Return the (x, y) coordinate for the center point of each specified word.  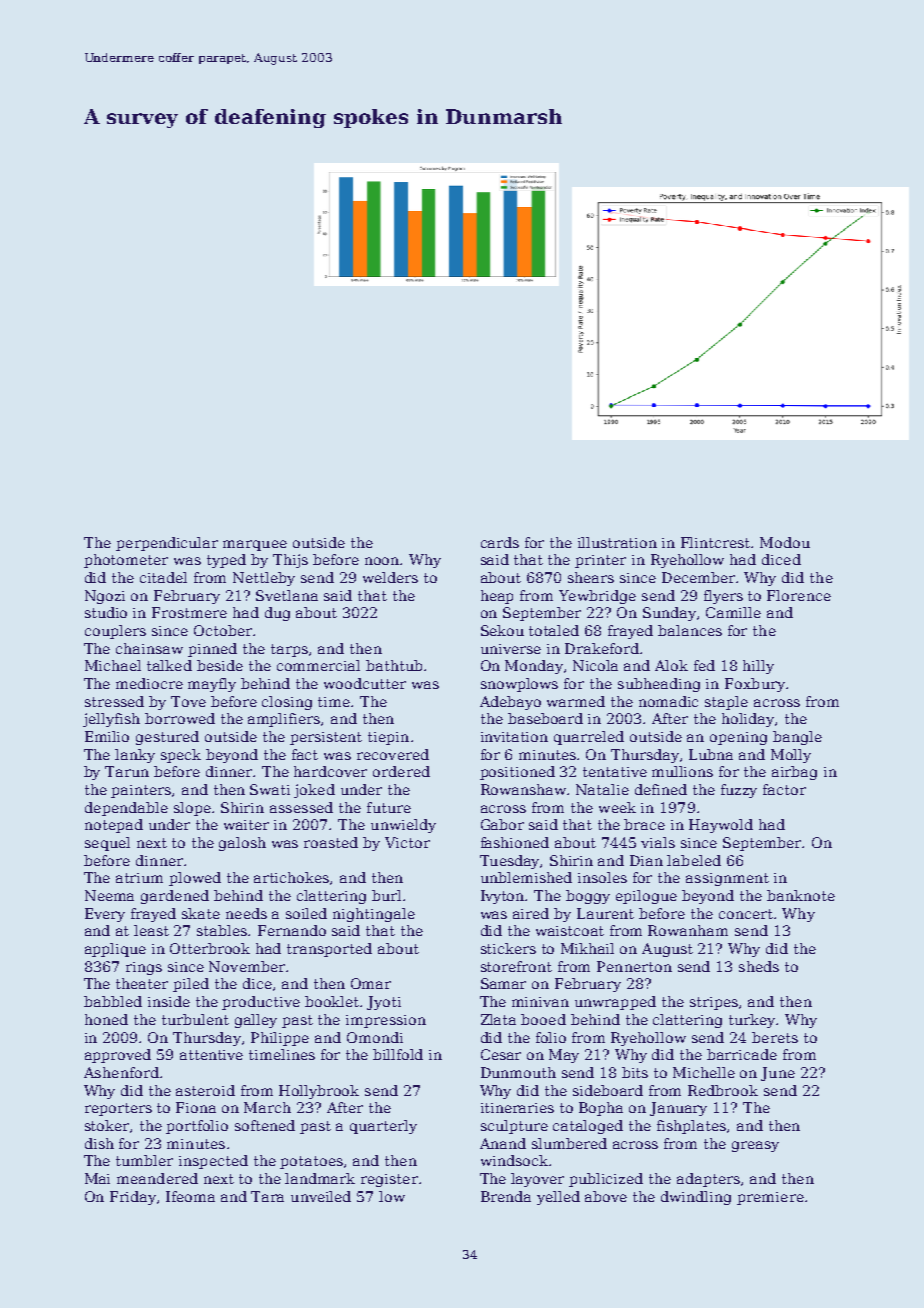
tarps (289, 650)
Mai (97, 1178)
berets (775, 1037)
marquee (255, 545)
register (389, 1180)
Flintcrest (716, 542)
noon (383, 561)
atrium (139, 878)
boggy (588, 897)
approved (118, 1056)
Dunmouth (518, 1072)
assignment (727, 879)
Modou (785, 542)
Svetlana (287, 595)
